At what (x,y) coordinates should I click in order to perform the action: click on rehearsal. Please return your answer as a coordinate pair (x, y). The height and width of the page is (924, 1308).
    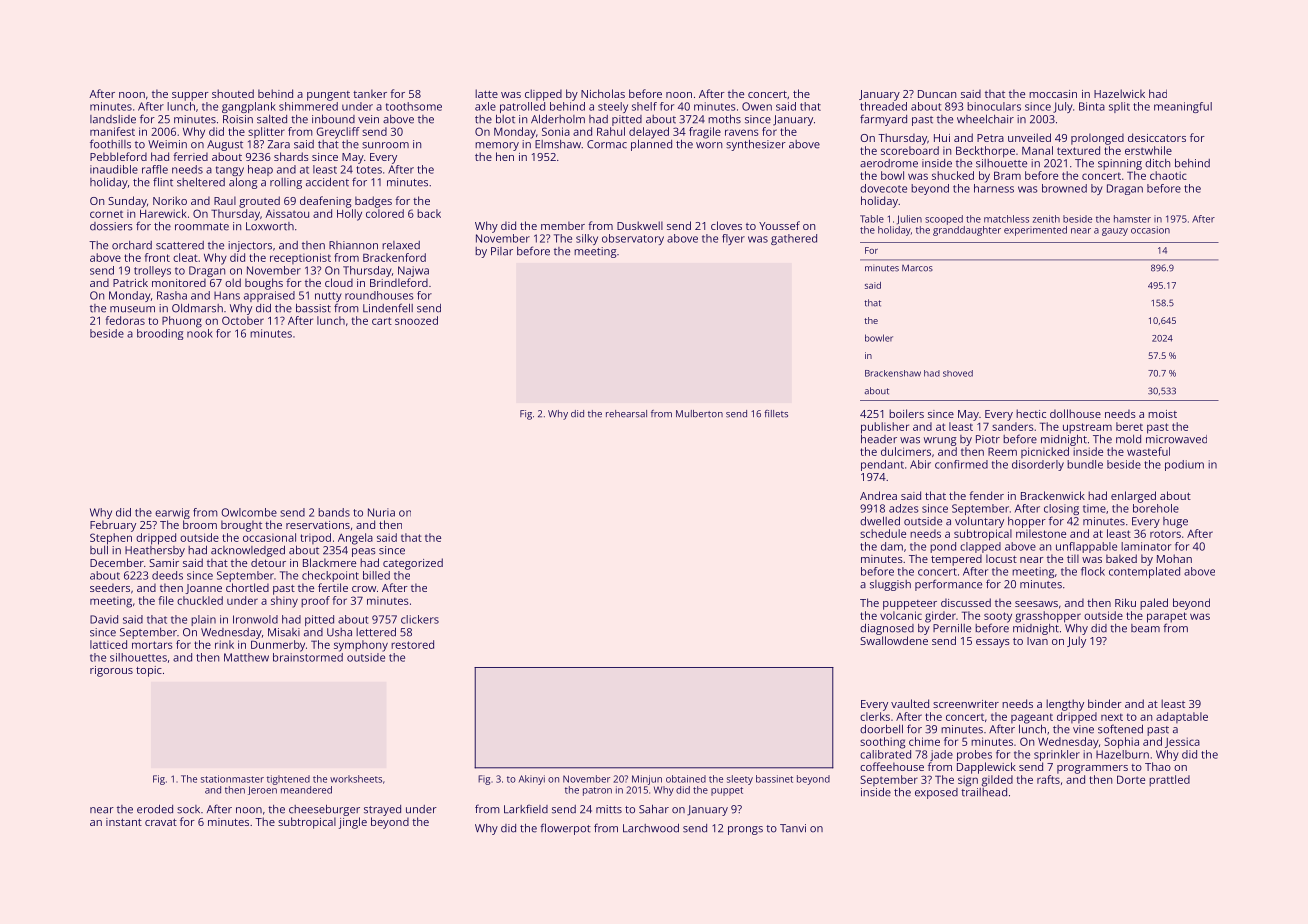
    Looking at the image, I should click on (626, 414).
